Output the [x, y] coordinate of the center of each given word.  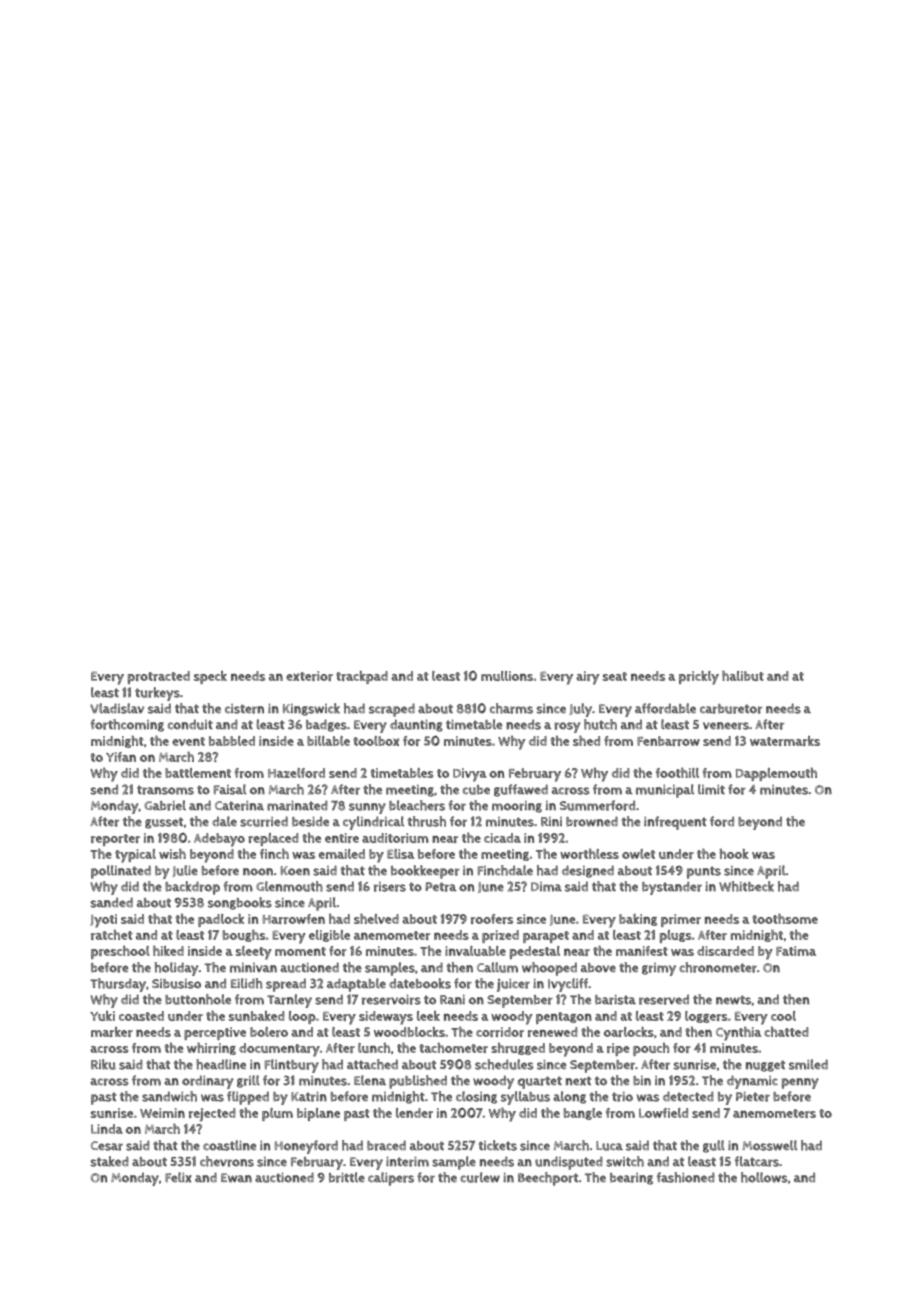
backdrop [192, 888]
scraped [392, 710]
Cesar [106, 1146]
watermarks [785, 741]
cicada [502, 838]
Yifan [121, 757]
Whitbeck [746, 886]
